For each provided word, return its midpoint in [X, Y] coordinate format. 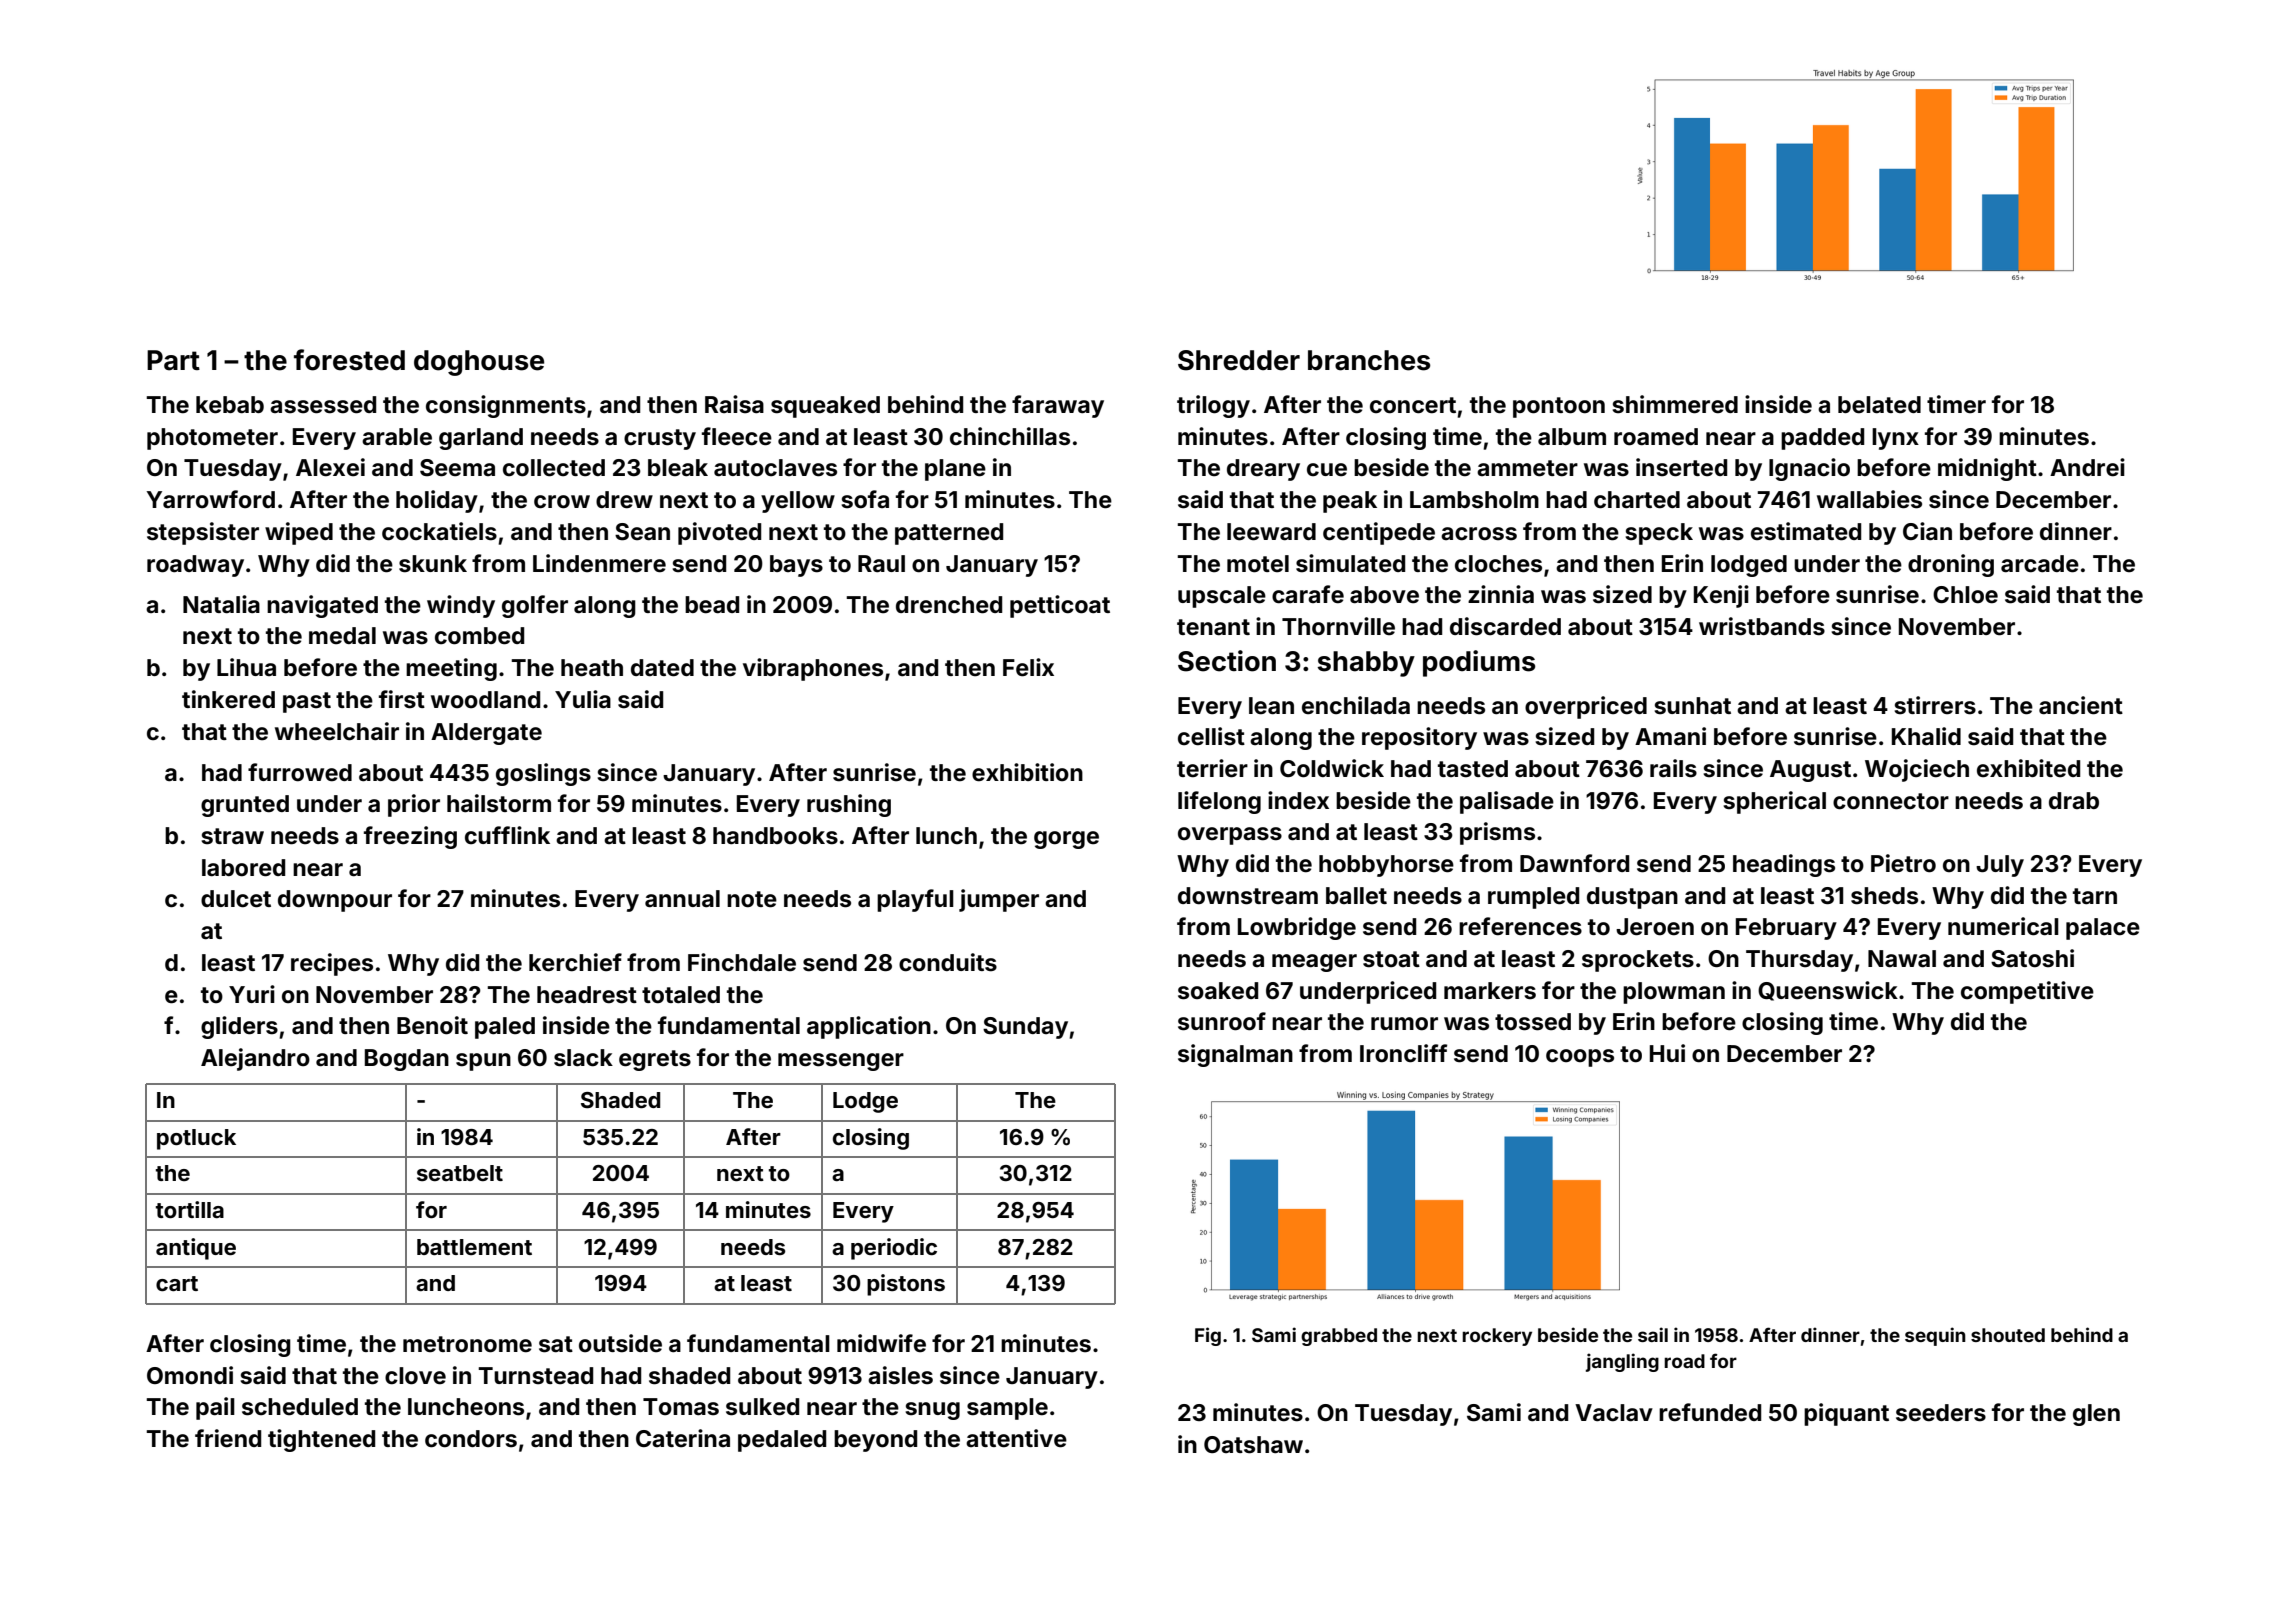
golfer [535, 606]
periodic [894, 1249]
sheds [1884, 896]
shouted [2008, 1335]
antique [196, 1249]
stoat [1391, 959]
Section [1227, 661]
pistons [906, 1285]
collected [554, 468]
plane [955, 470]
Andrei [2087, 467]
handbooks [775, 836]
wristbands [1762, 626]
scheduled [300, 1407]
